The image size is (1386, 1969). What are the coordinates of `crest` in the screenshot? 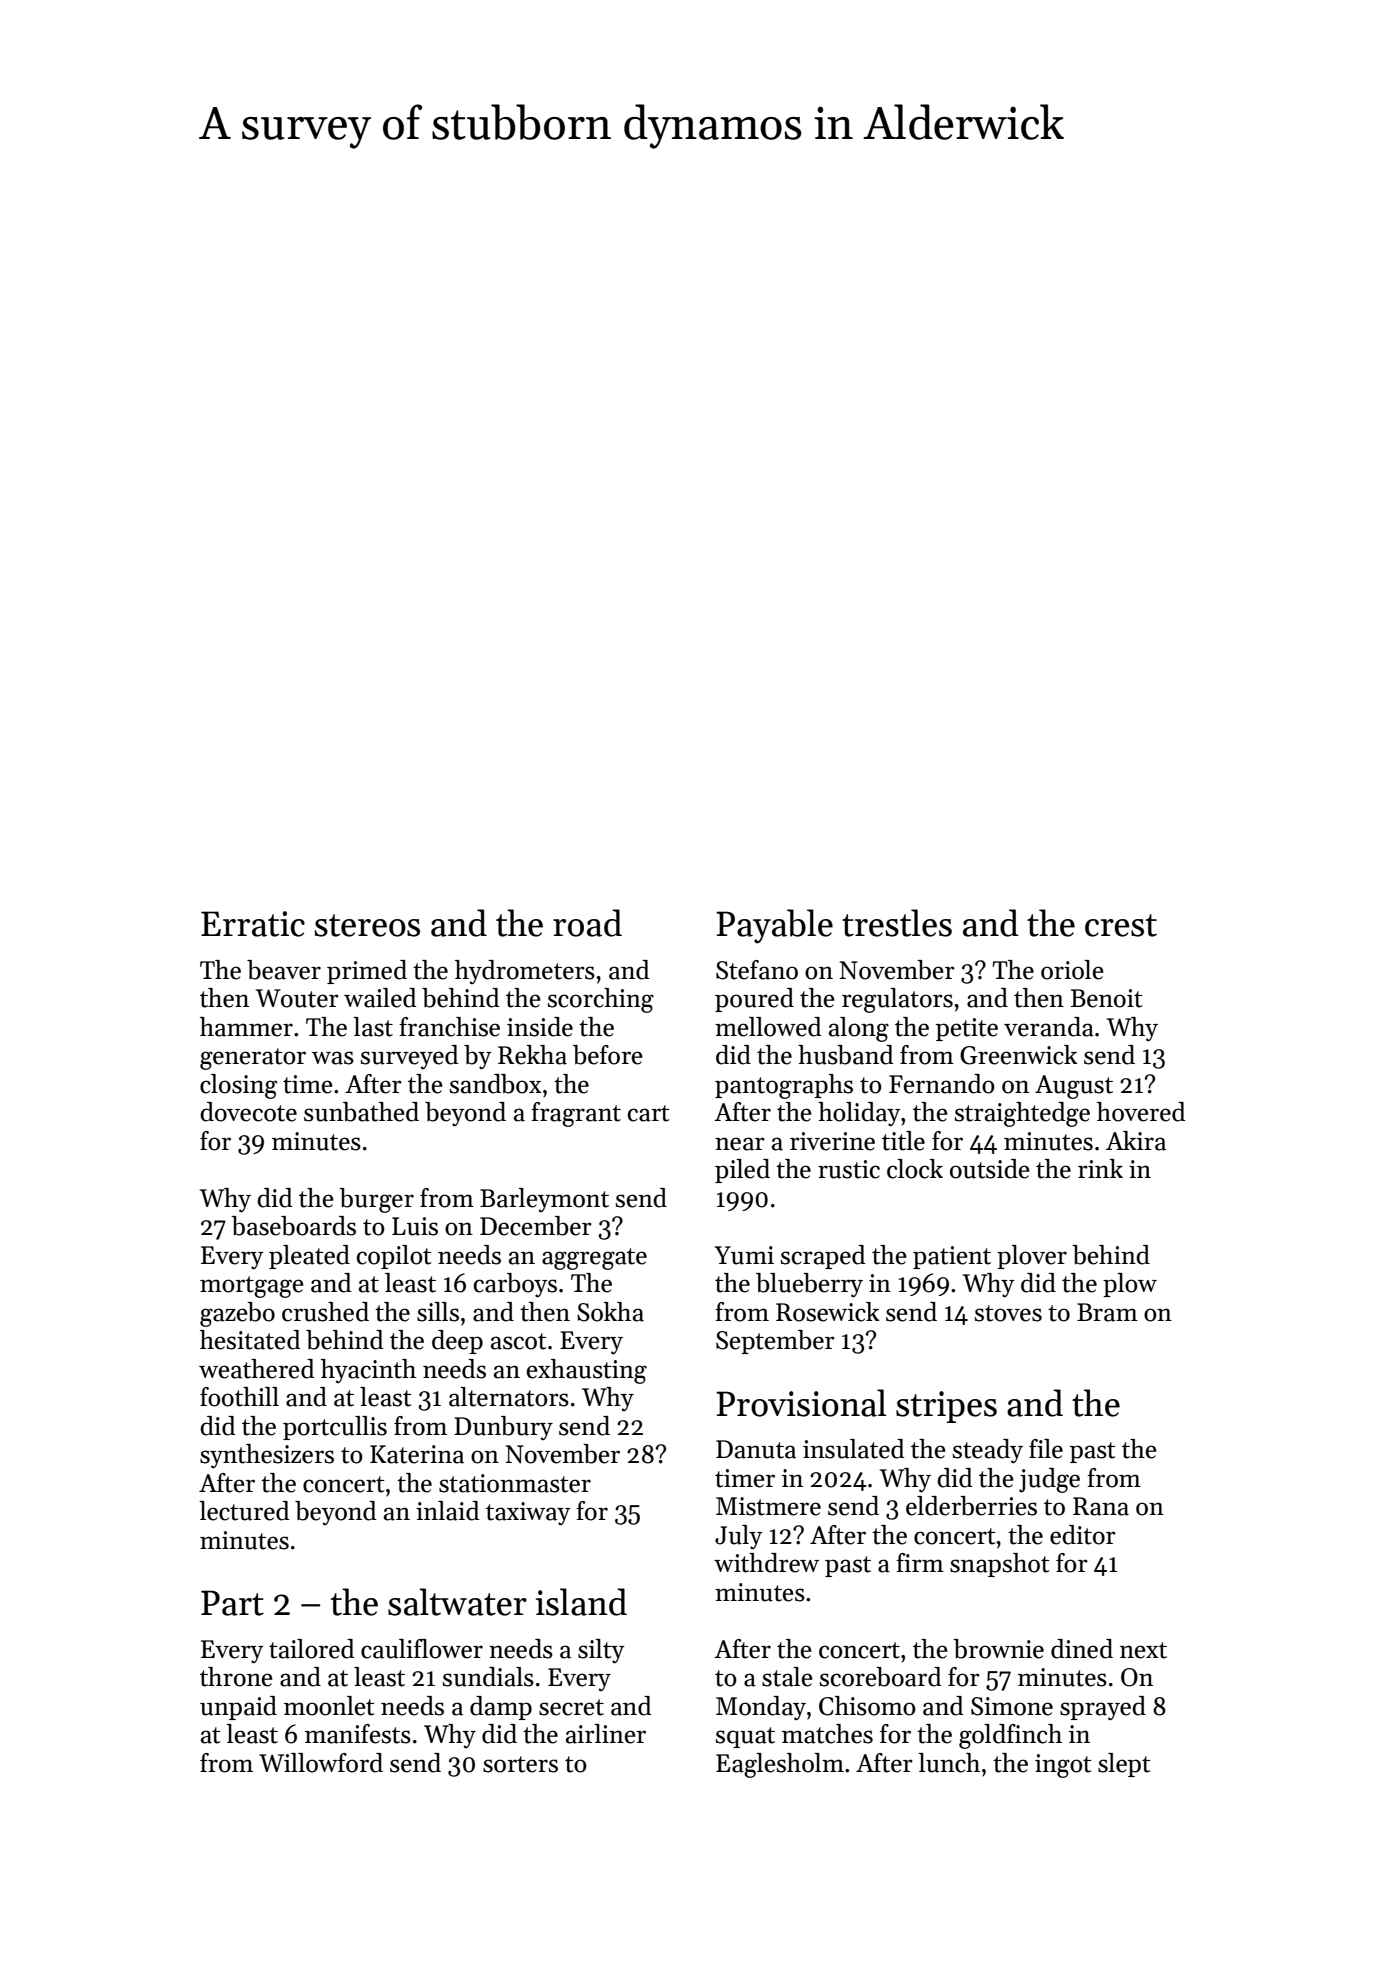 It's located at (1121, 925).
